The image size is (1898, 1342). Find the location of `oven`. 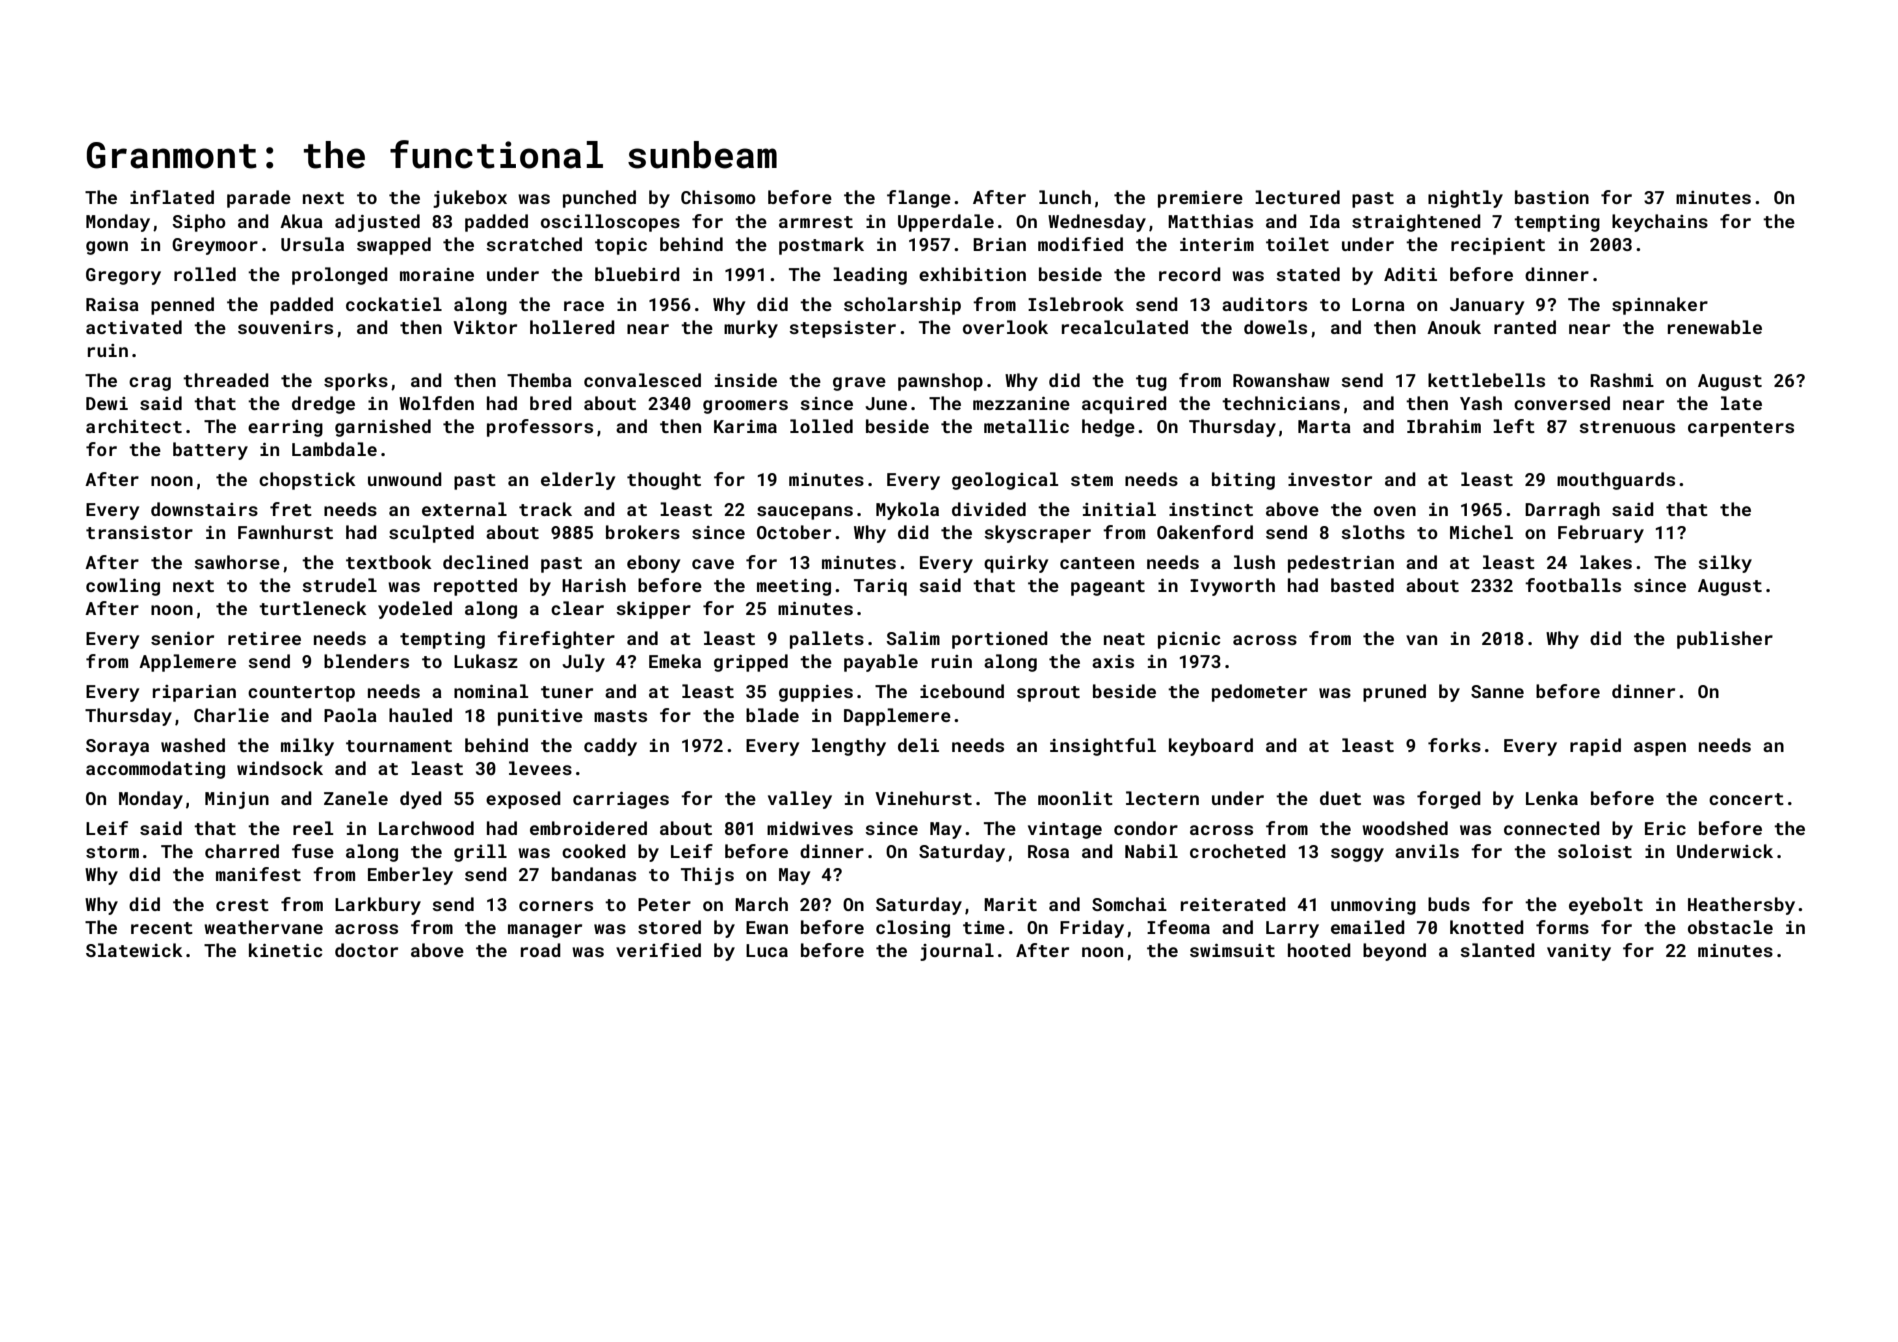

oven is located at coordinates (1395, 511).
